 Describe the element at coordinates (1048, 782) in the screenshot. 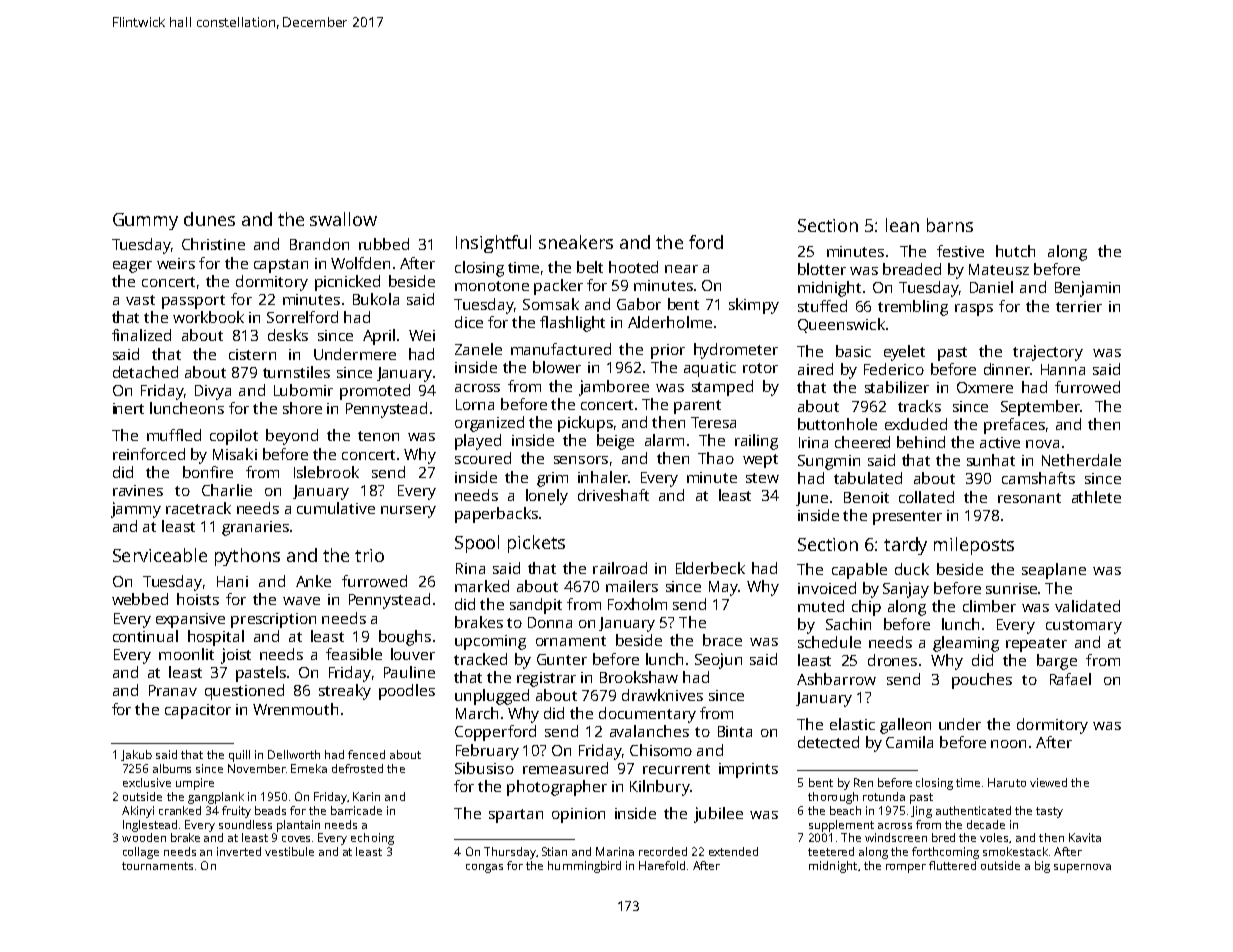

I see `viewed` at that location.
